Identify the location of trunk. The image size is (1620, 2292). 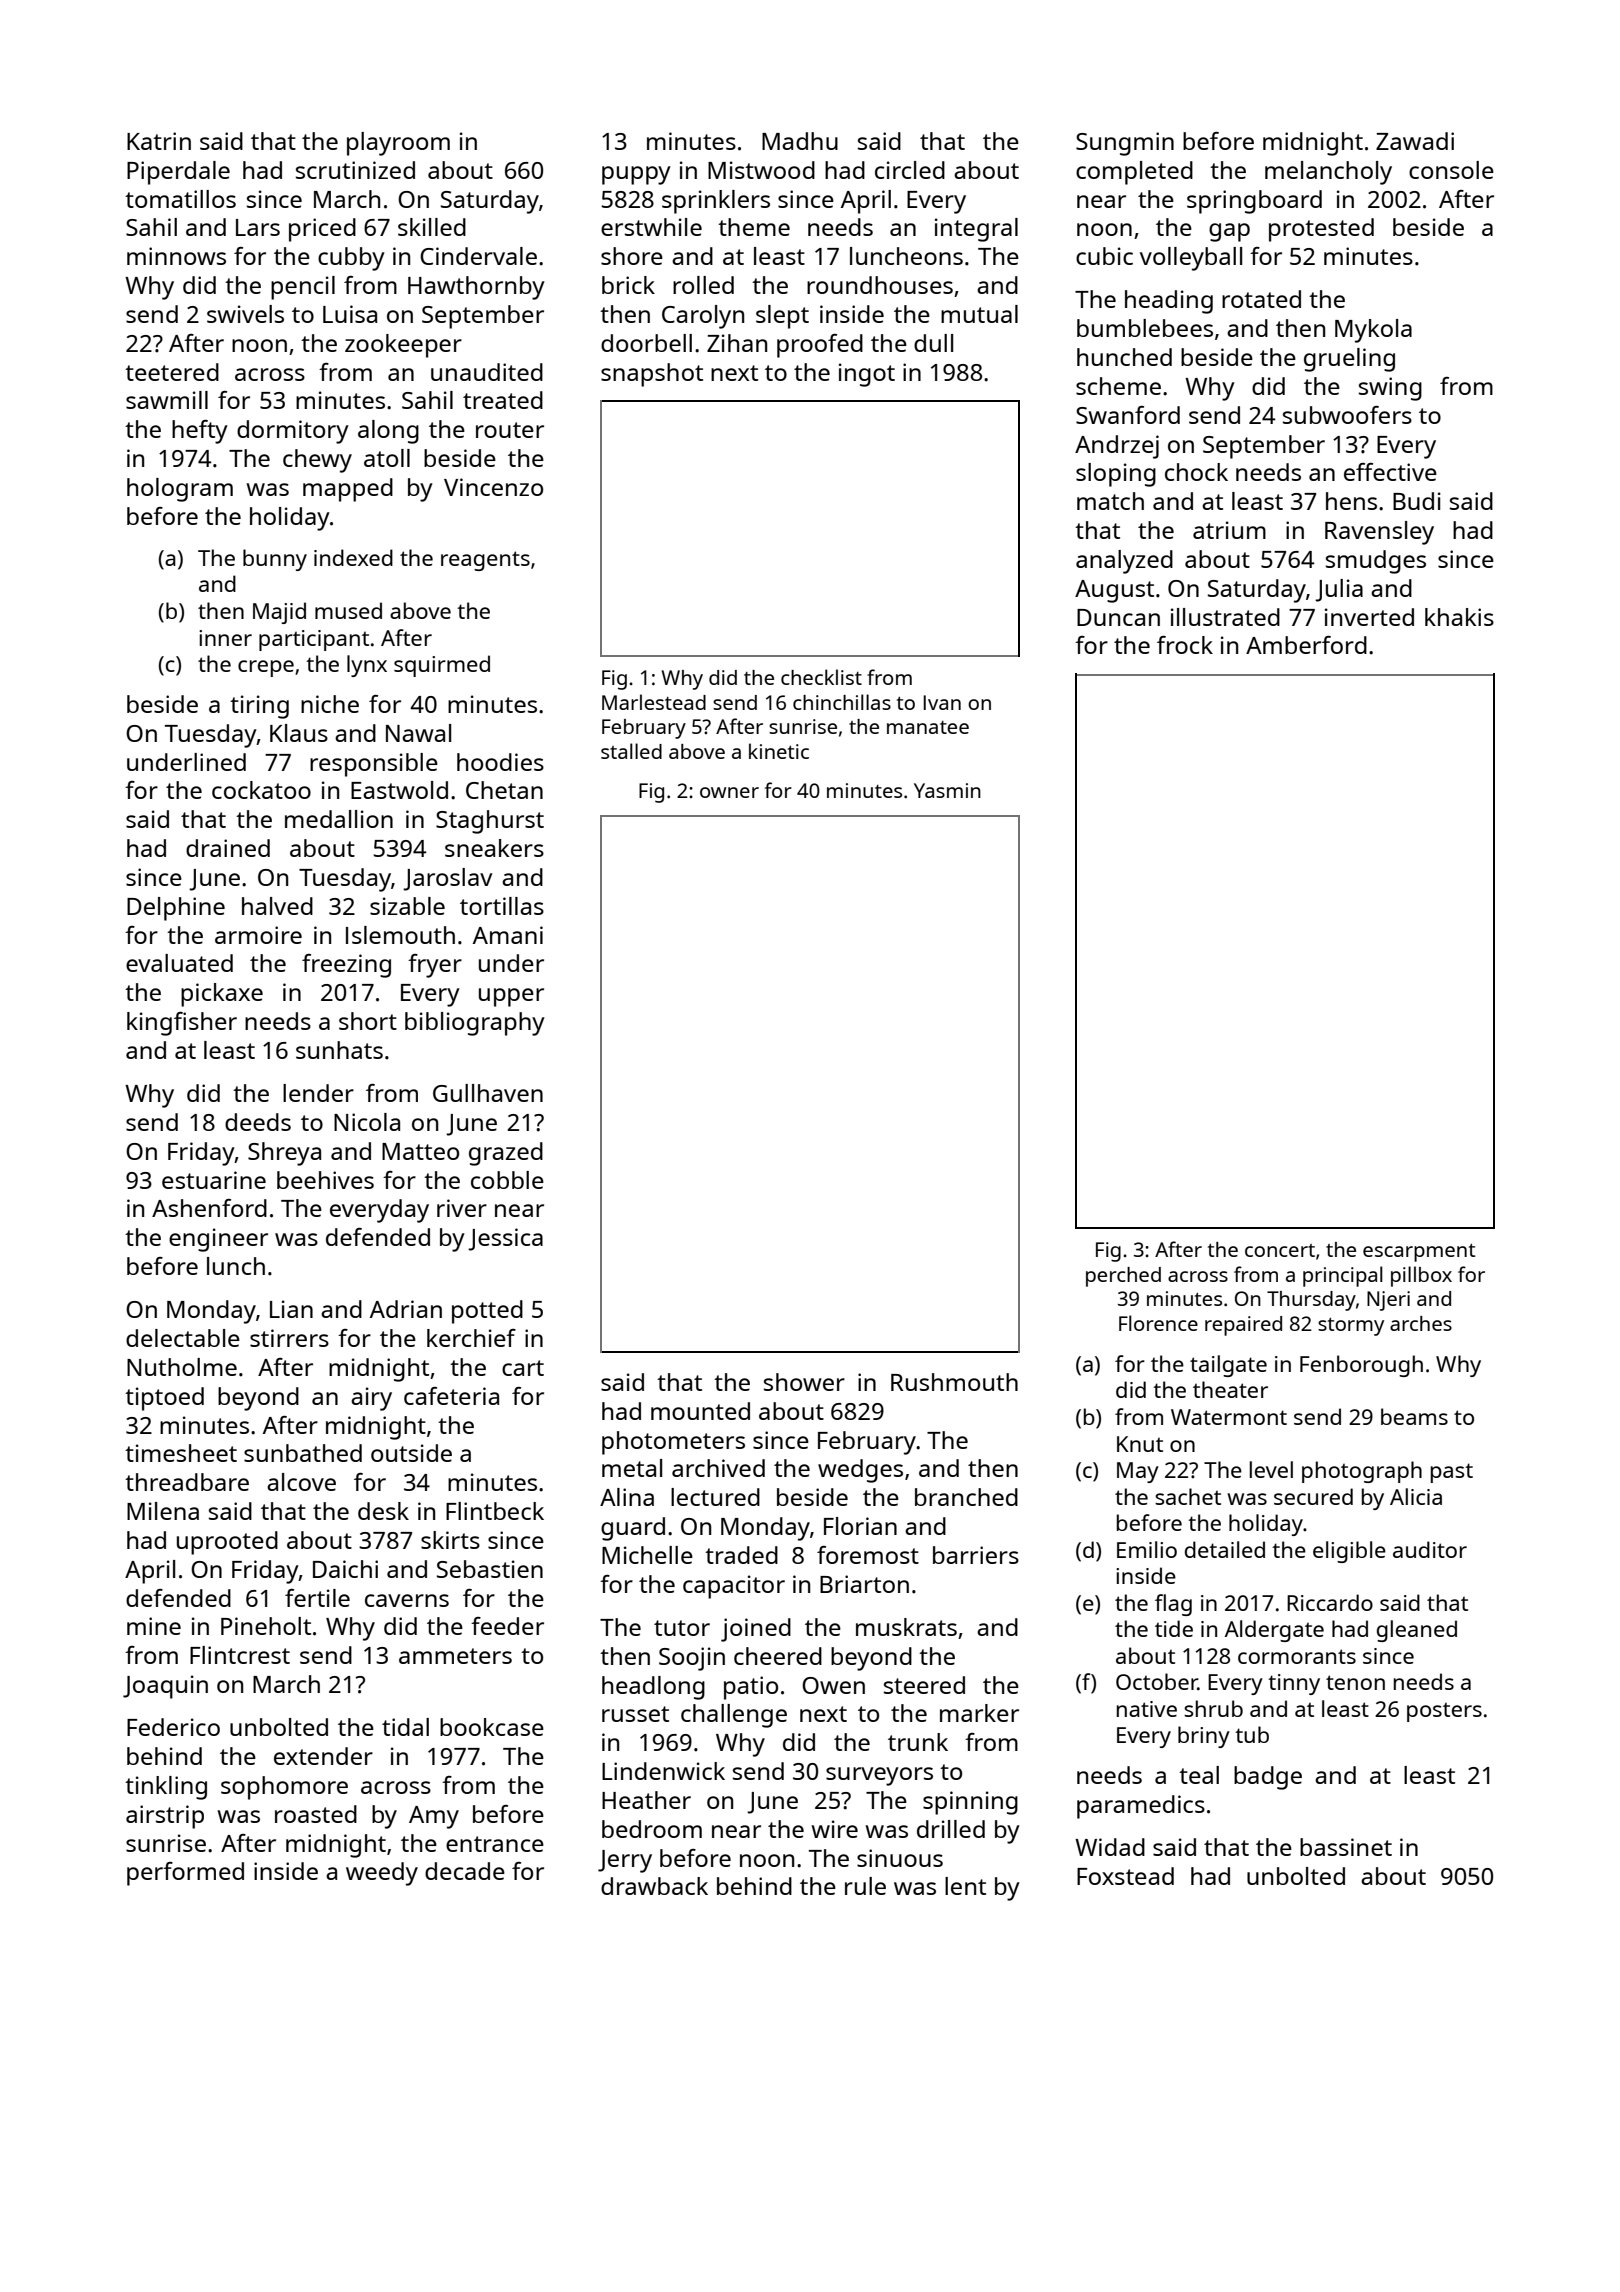
(918, 1742).
